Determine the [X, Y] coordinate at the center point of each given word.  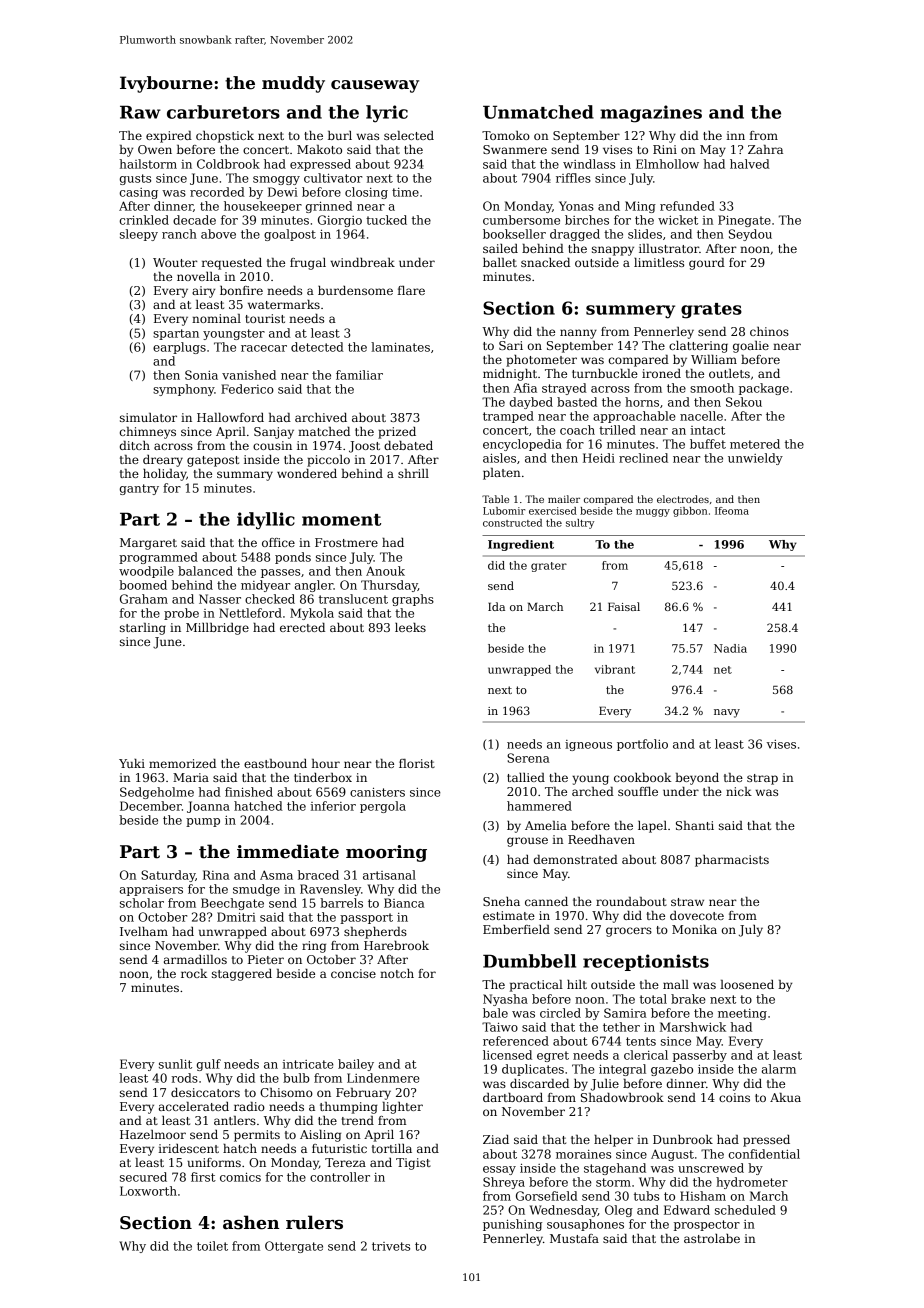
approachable [634, 417]
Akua [785, 1097]
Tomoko [506, 135]
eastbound [275, 763]
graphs [413, 600]
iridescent [189, 1148]
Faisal [624, 606]
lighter [402, 1108]
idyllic [266, 521]
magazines [651, 114]
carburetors [223, 112]
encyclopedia [522, 445]
